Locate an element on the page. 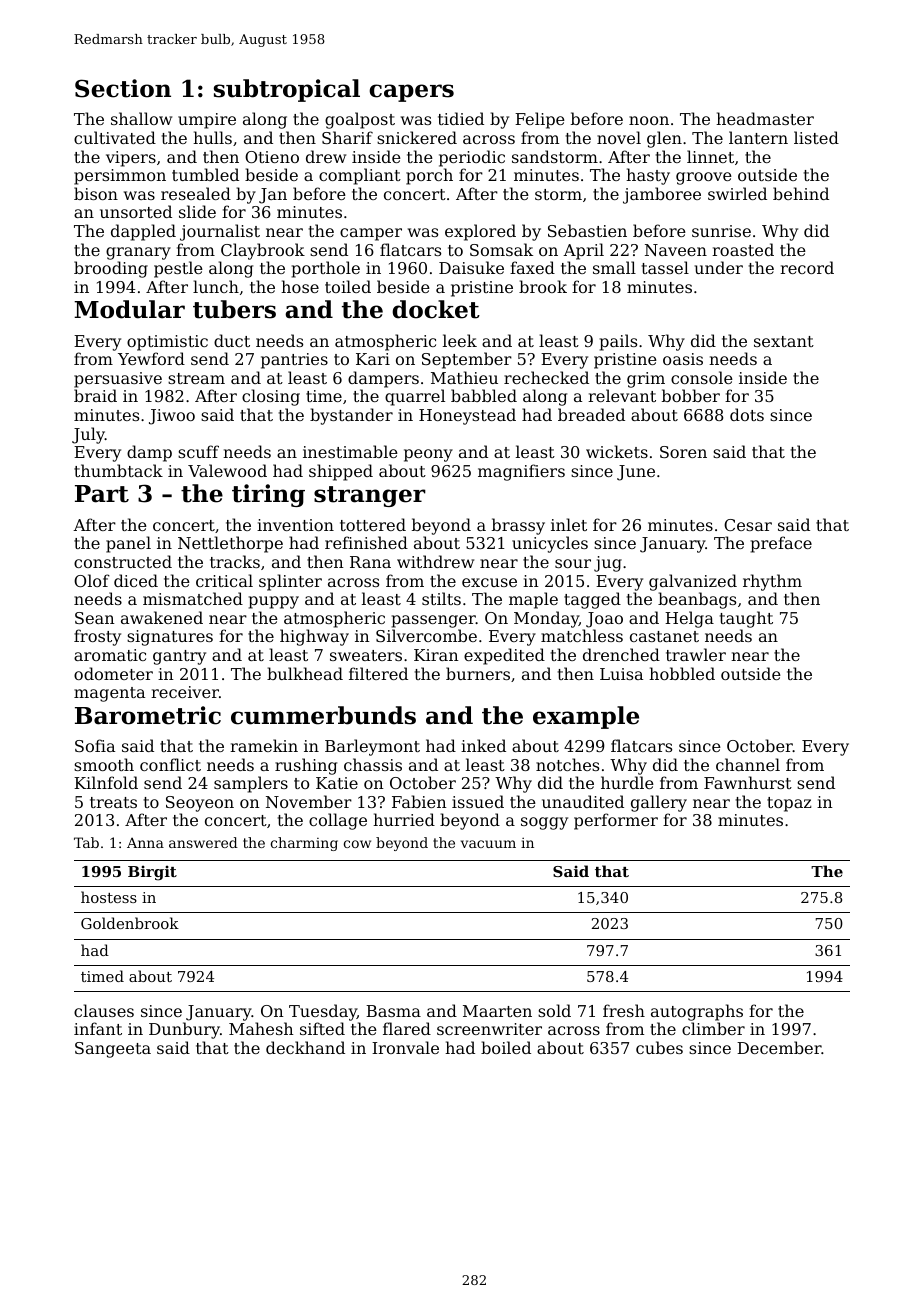 This page has height=1308, width=924. Sangeeta is located at coordinates (113, 1050).
